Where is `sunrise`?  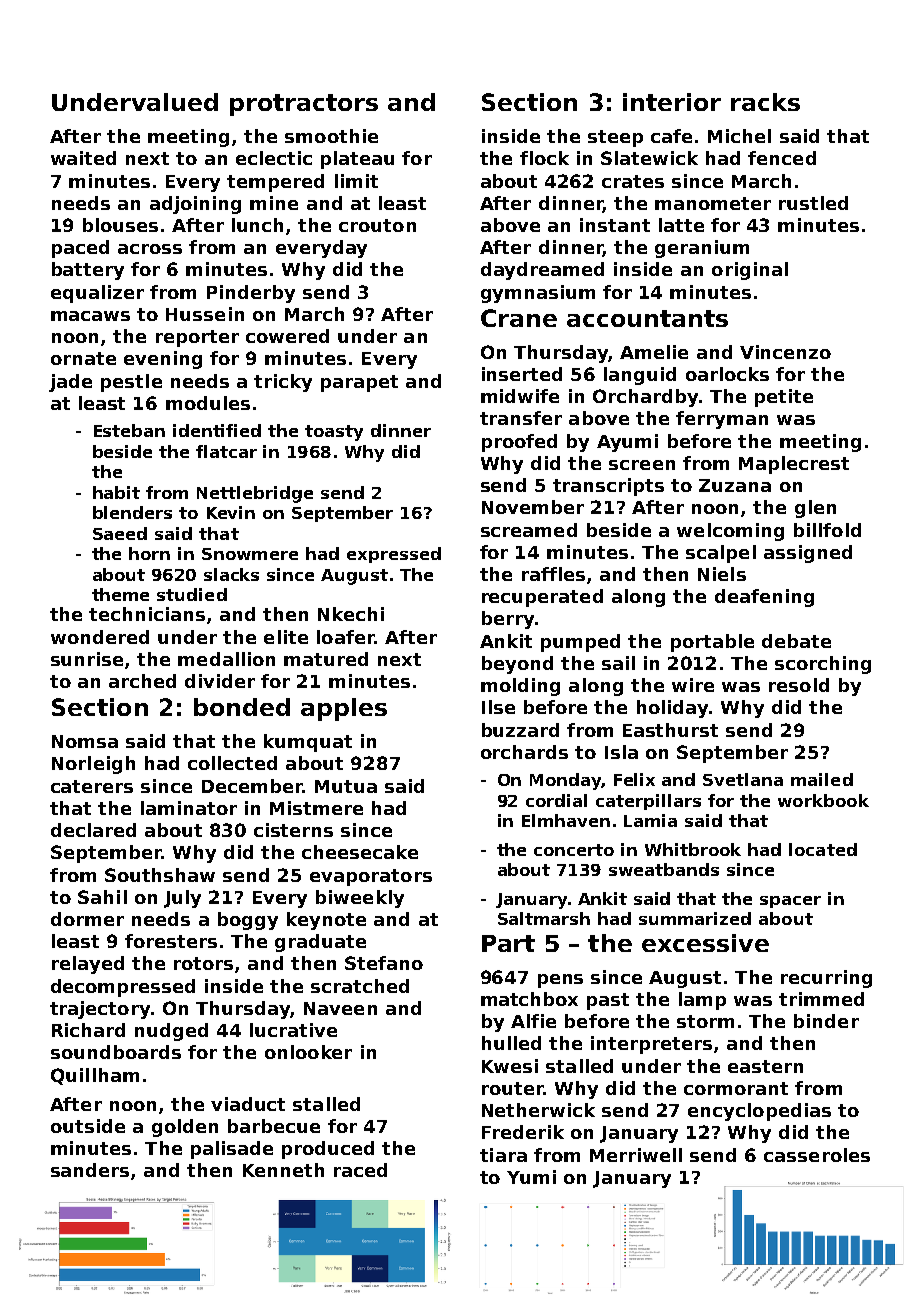
sunrise is located at coordinates (87, 659).
